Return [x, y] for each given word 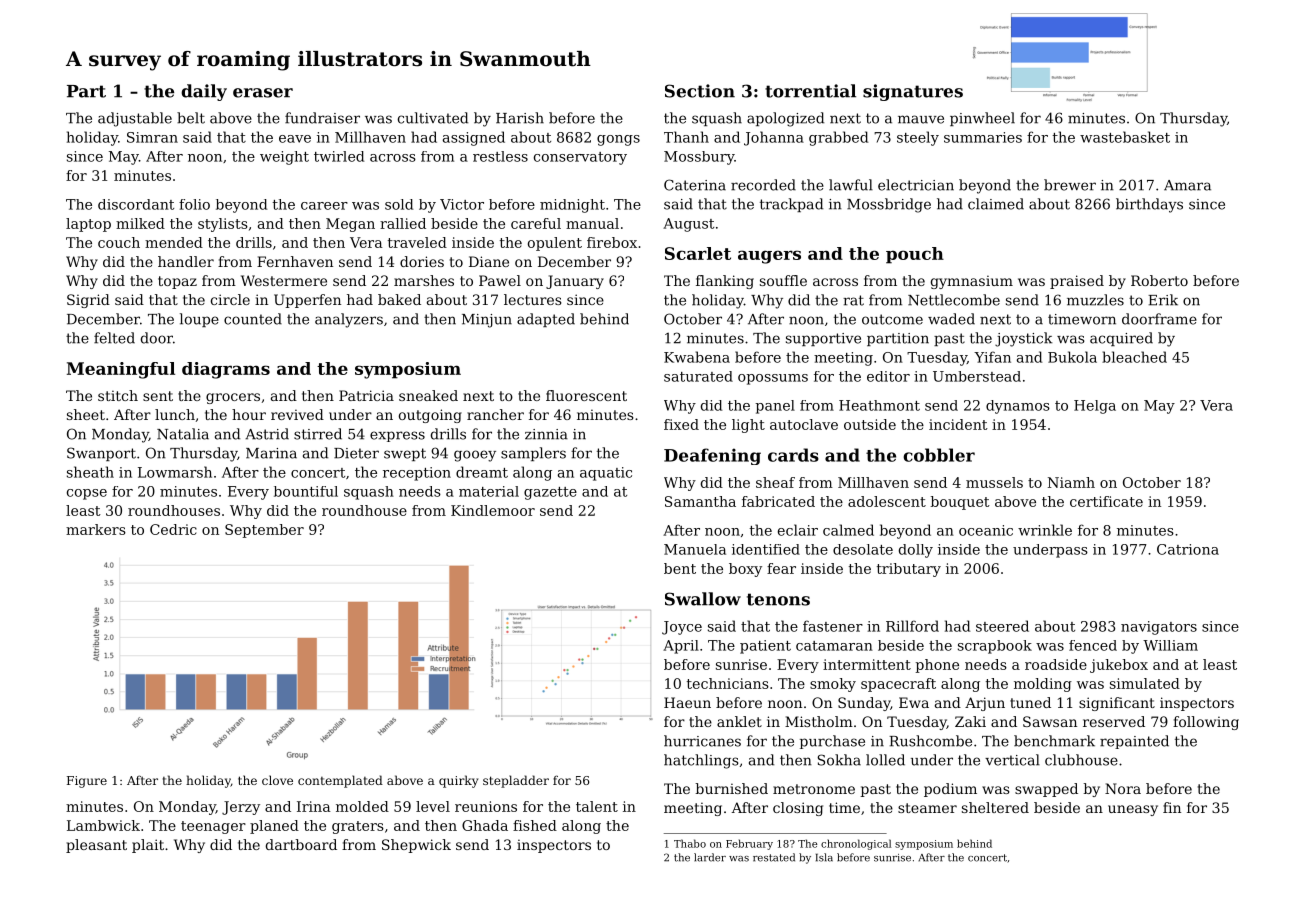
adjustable [135, 119]
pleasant [96, 846]
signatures [913, 92]
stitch [118, 395]
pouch [915, 255]
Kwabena [697, 357]
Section [700, 91]
